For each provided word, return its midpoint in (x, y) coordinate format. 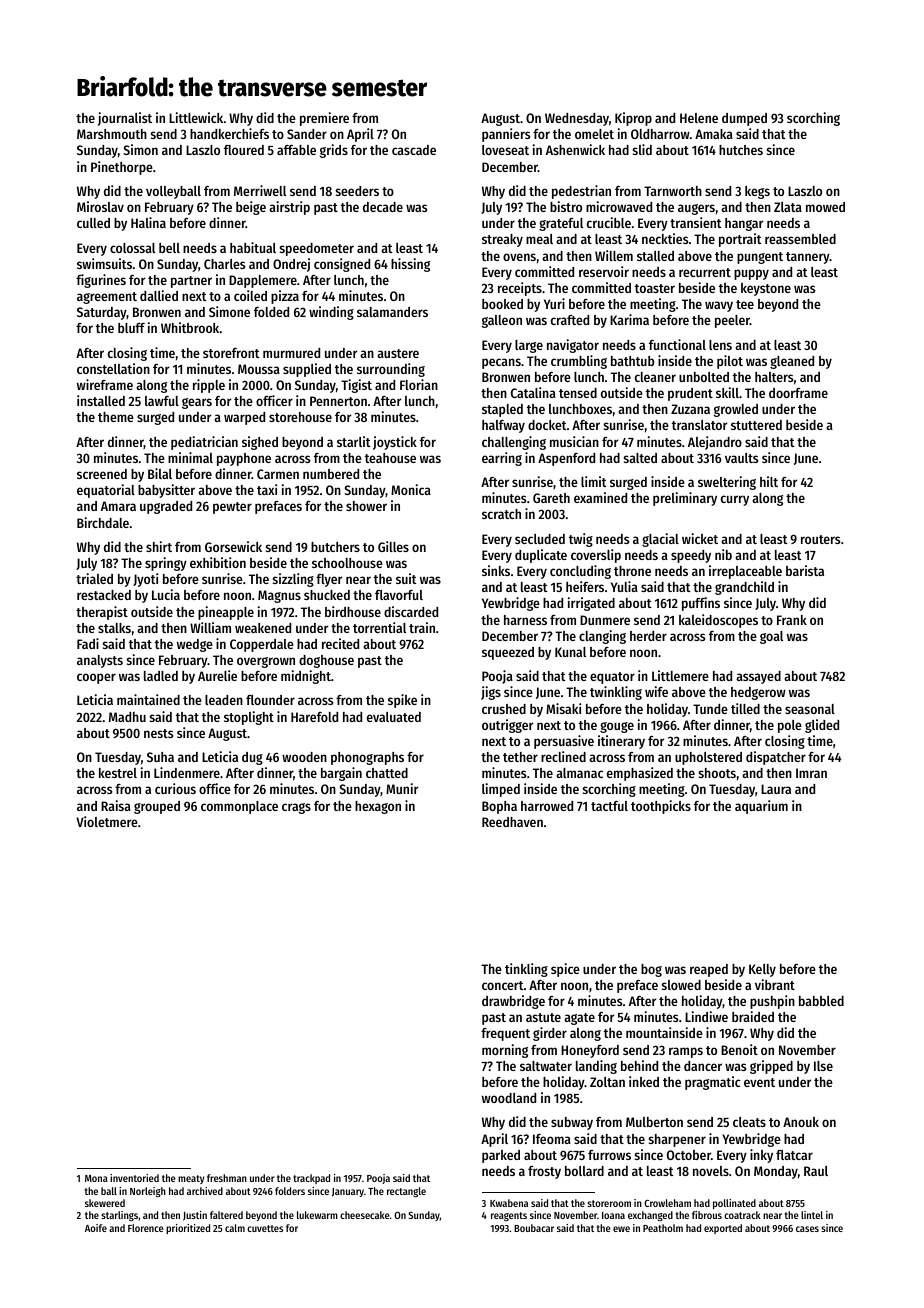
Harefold (314, 717)
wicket (700, 538)
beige (251, 208)
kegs (757, 192)
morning (505, 1051)
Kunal (570, 652)
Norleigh (148, 1192)
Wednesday (577, 119)
